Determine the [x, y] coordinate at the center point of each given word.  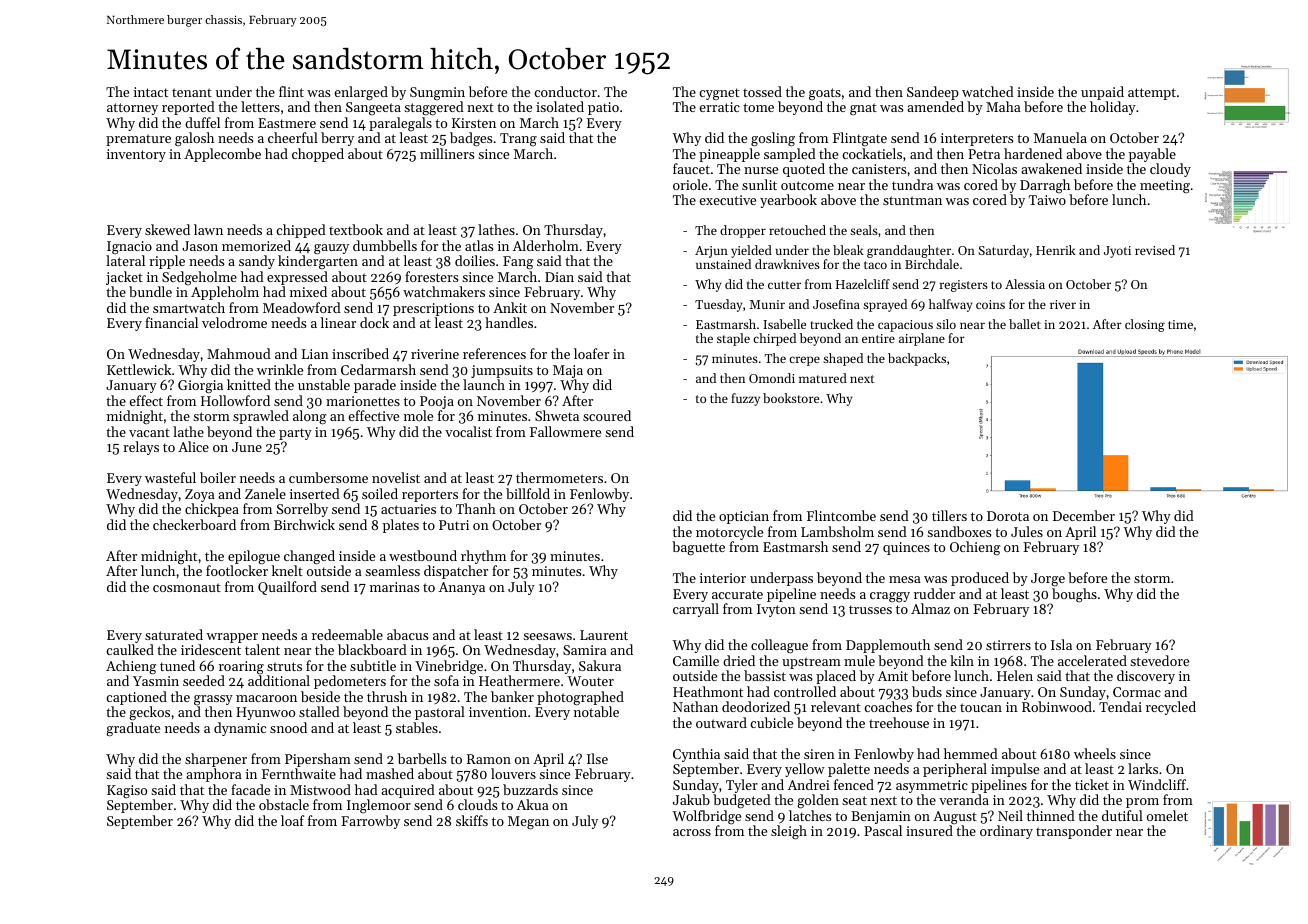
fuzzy [745, 399]
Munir [767, 304]
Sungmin [437, 93]
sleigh [789, 832]
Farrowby [370, 822]
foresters [431, 276]
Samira [585, 650]
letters [260, 106]
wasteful [170, 477]
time [1180, 324]
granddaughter [909, 251]
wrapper [232, 638]
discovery [1146, 677]
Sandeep [933, 93]
